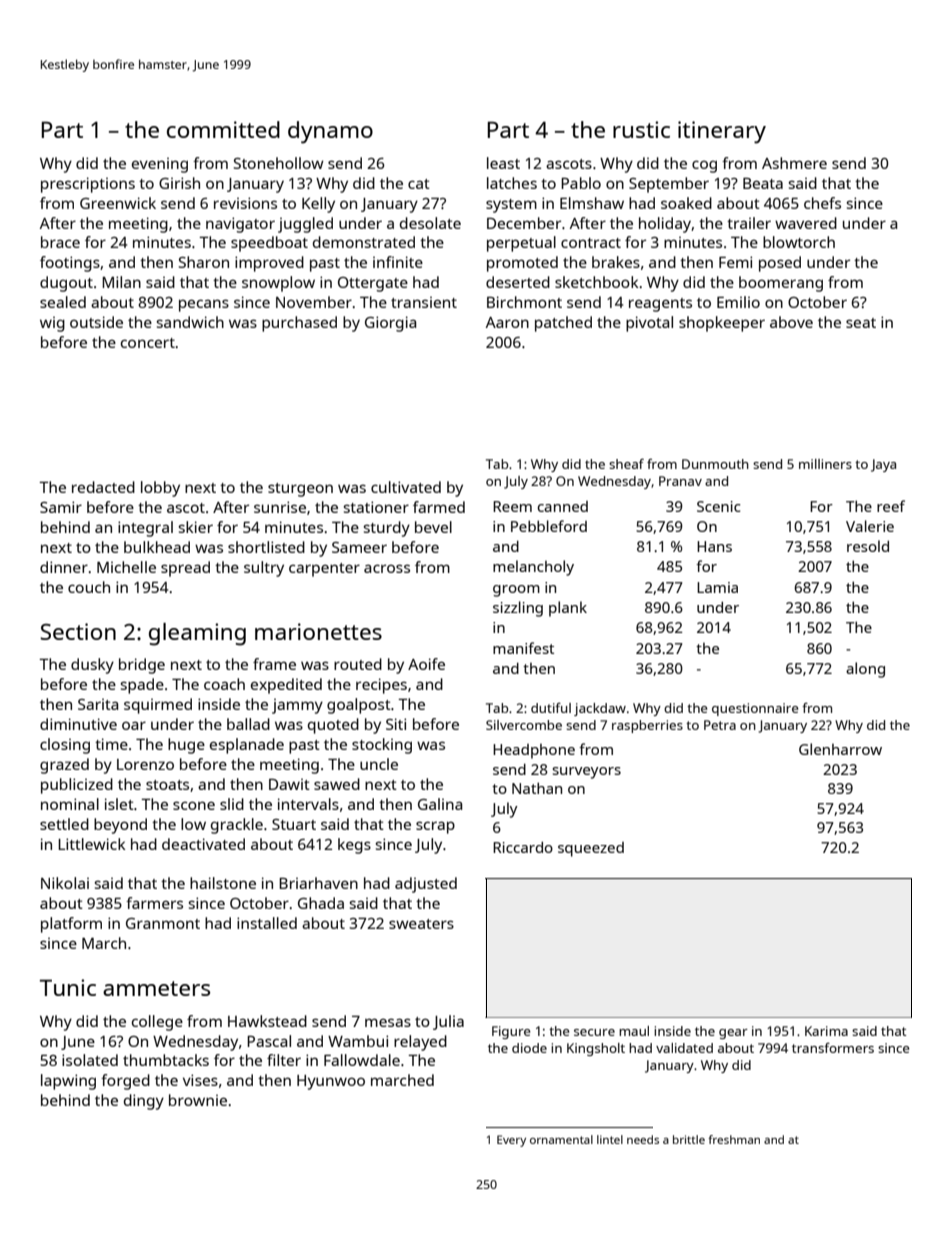 The width and height of the page is (952, 1233). I want to click on raspberries, so click(647, 726).
